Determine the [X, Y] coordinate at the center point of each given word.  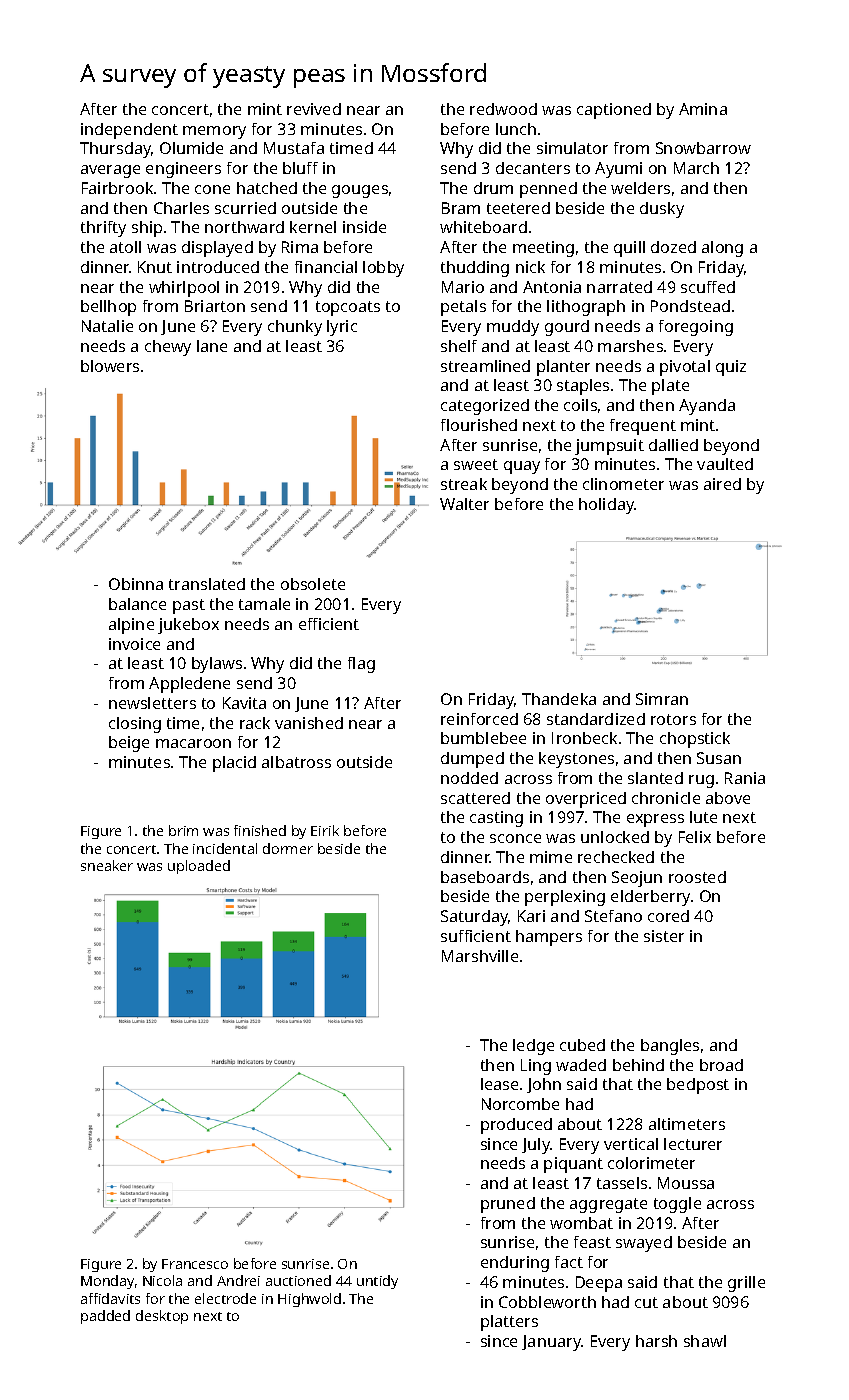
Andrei [238, 1280]
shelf [459, 346]
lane [212, 346]
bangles [670, 1047]
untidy [377, 1282]
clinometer [623, 484]
